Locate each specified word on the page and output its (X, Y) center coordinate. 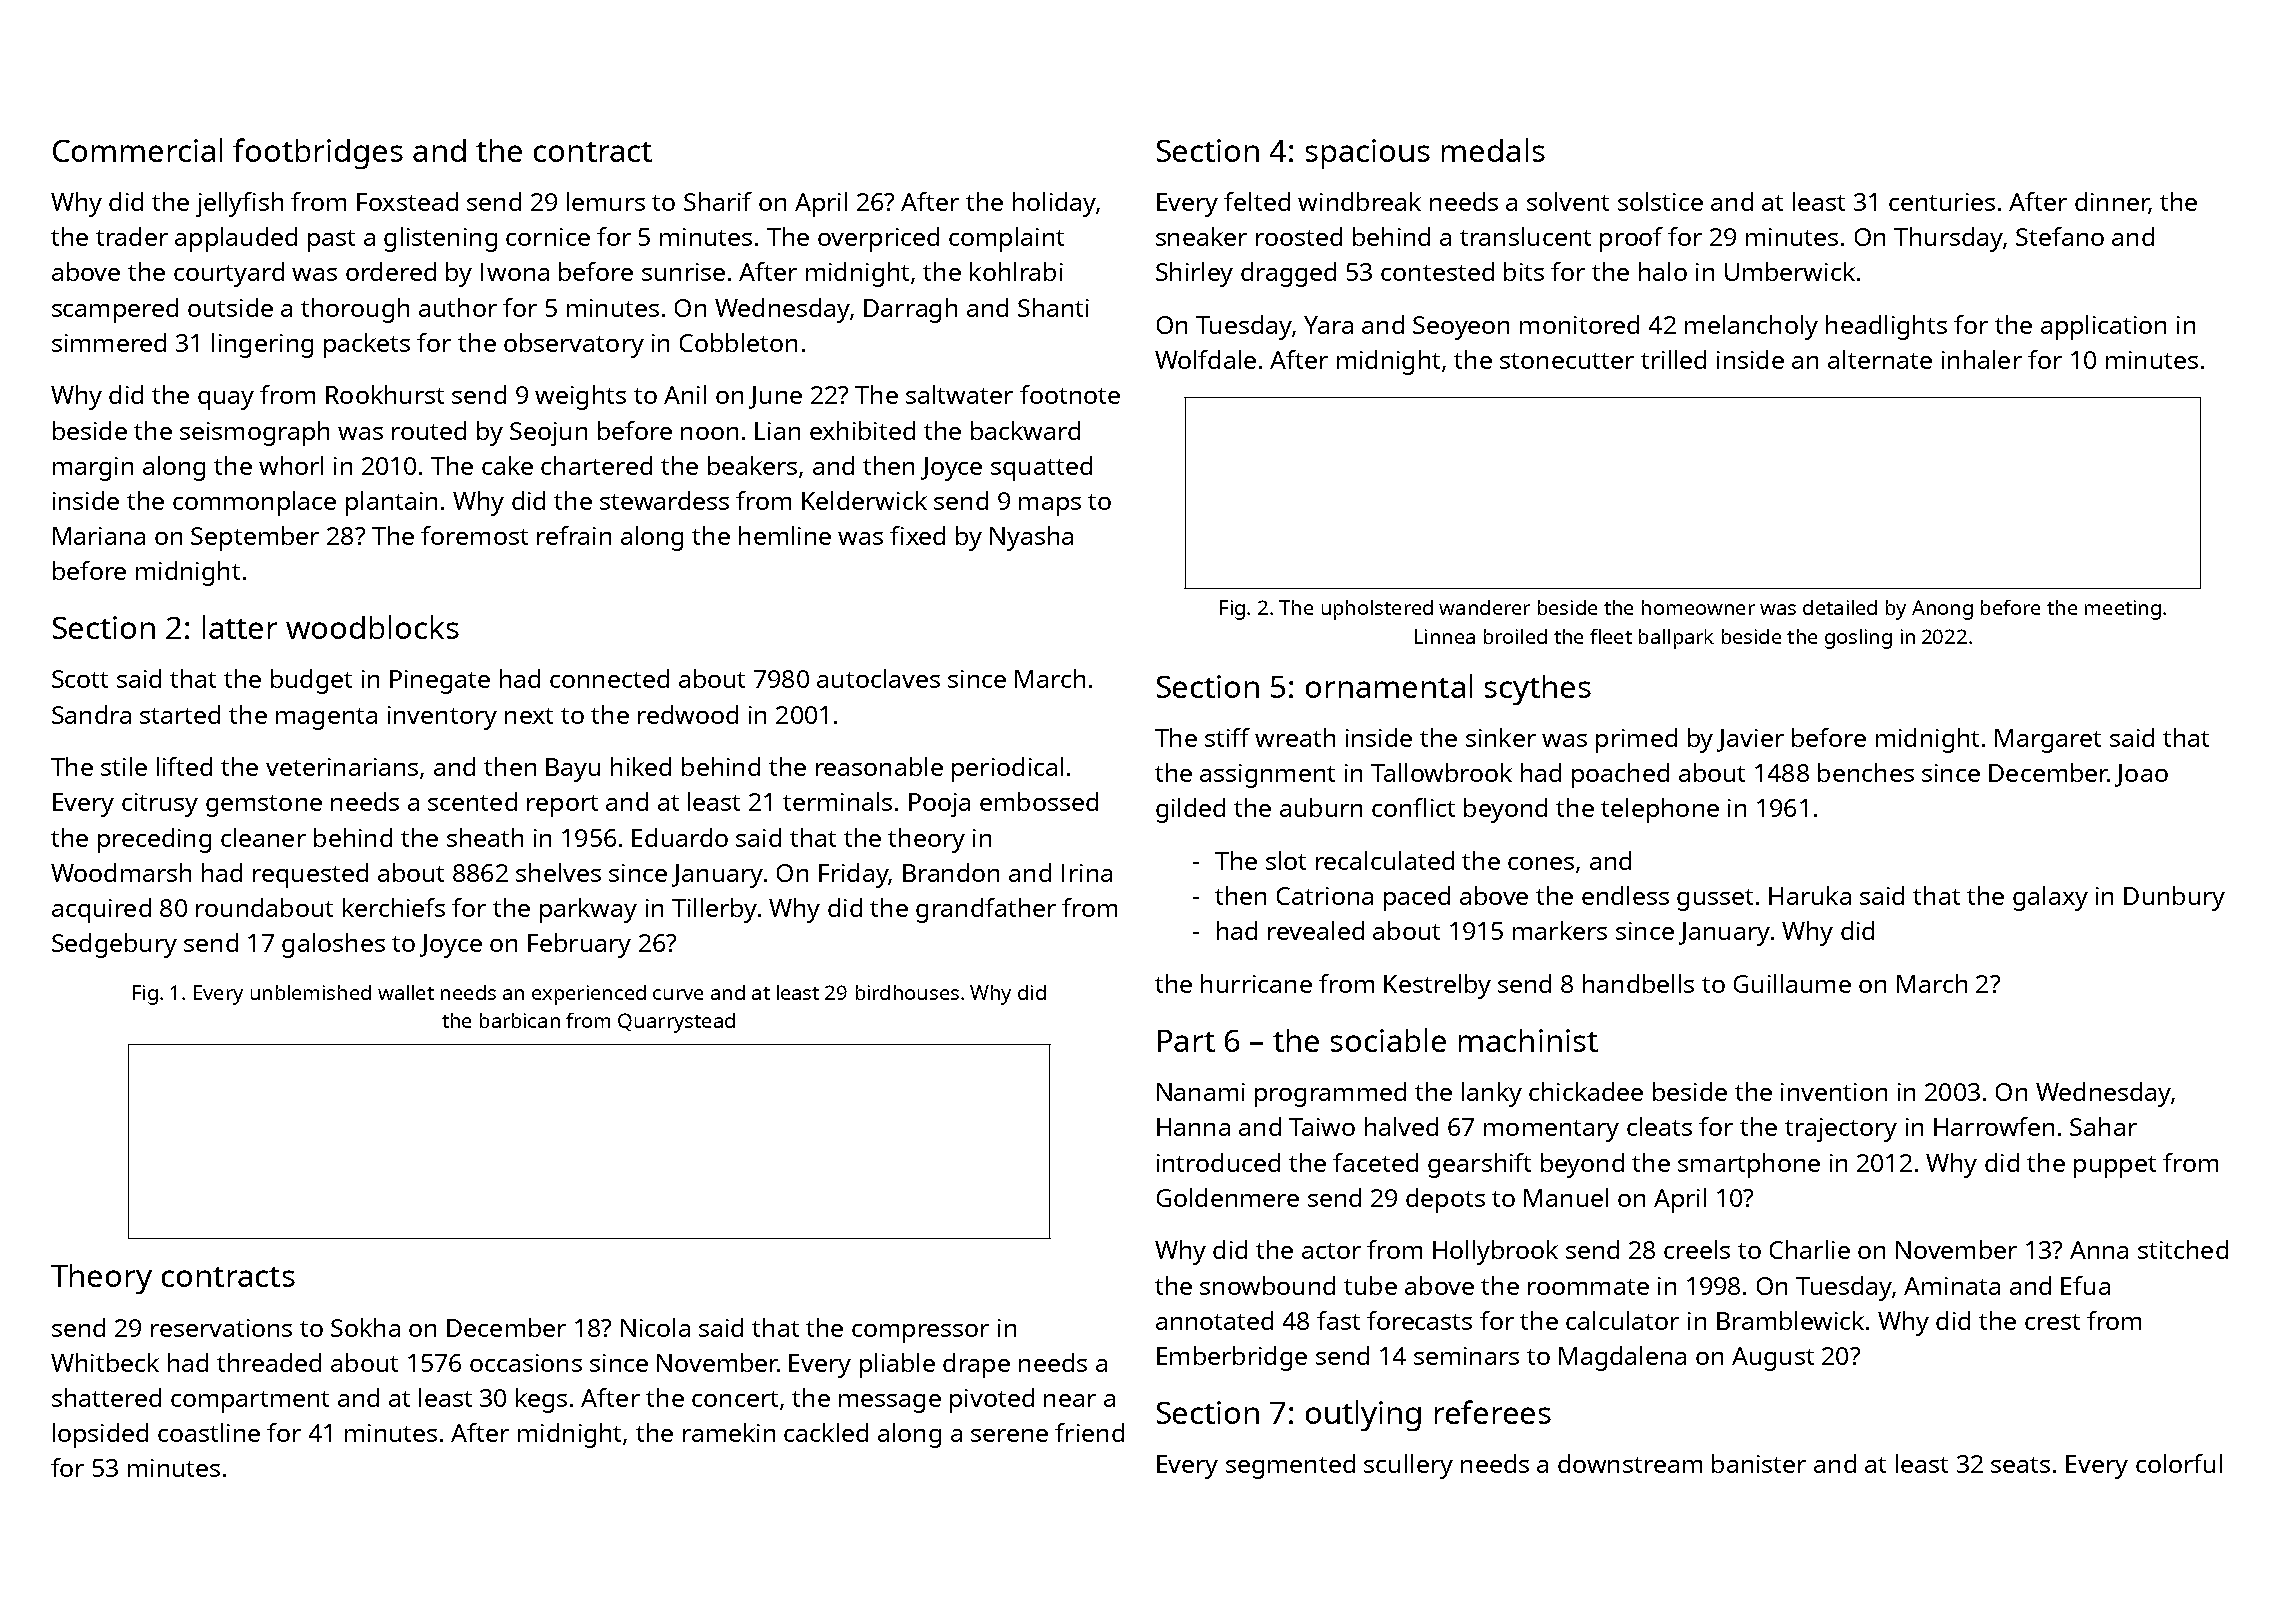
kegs (541, 1400)
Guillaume (1792, 983)
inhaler (1982, 359)
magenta (326, 719)
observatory (574, 345)
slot (1286, 860)
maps (1050, 506)
